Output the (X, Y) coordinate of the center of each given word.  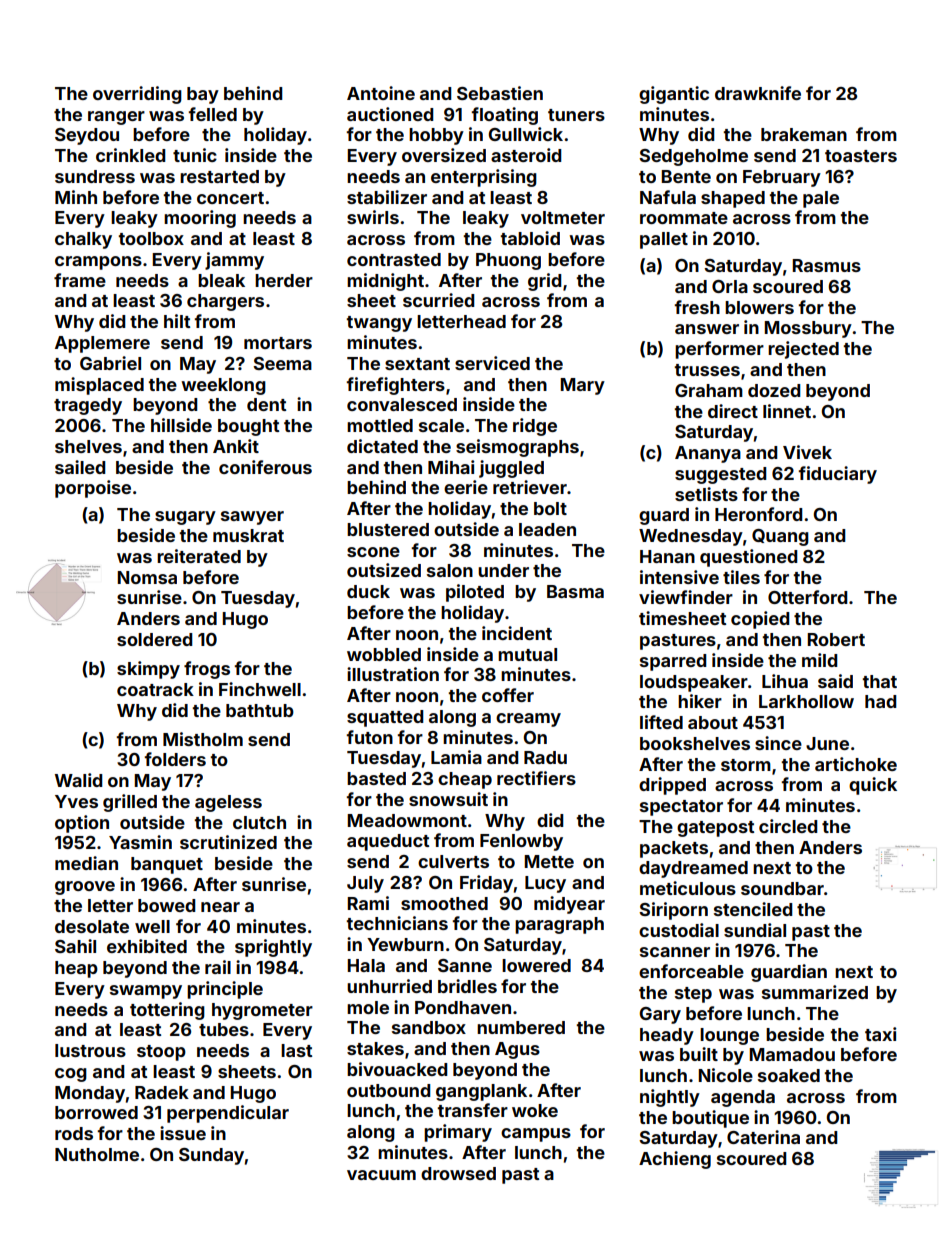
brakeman (804, 134)
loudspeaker (694, 683)
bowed (166, 905)
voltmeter (563, 217)
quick (873, 786)
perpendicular (228, 1114)
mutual (527, 654)
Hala (366, 965)
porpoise (93, 489)
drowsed (458, 1173)
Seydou (87, 136)
